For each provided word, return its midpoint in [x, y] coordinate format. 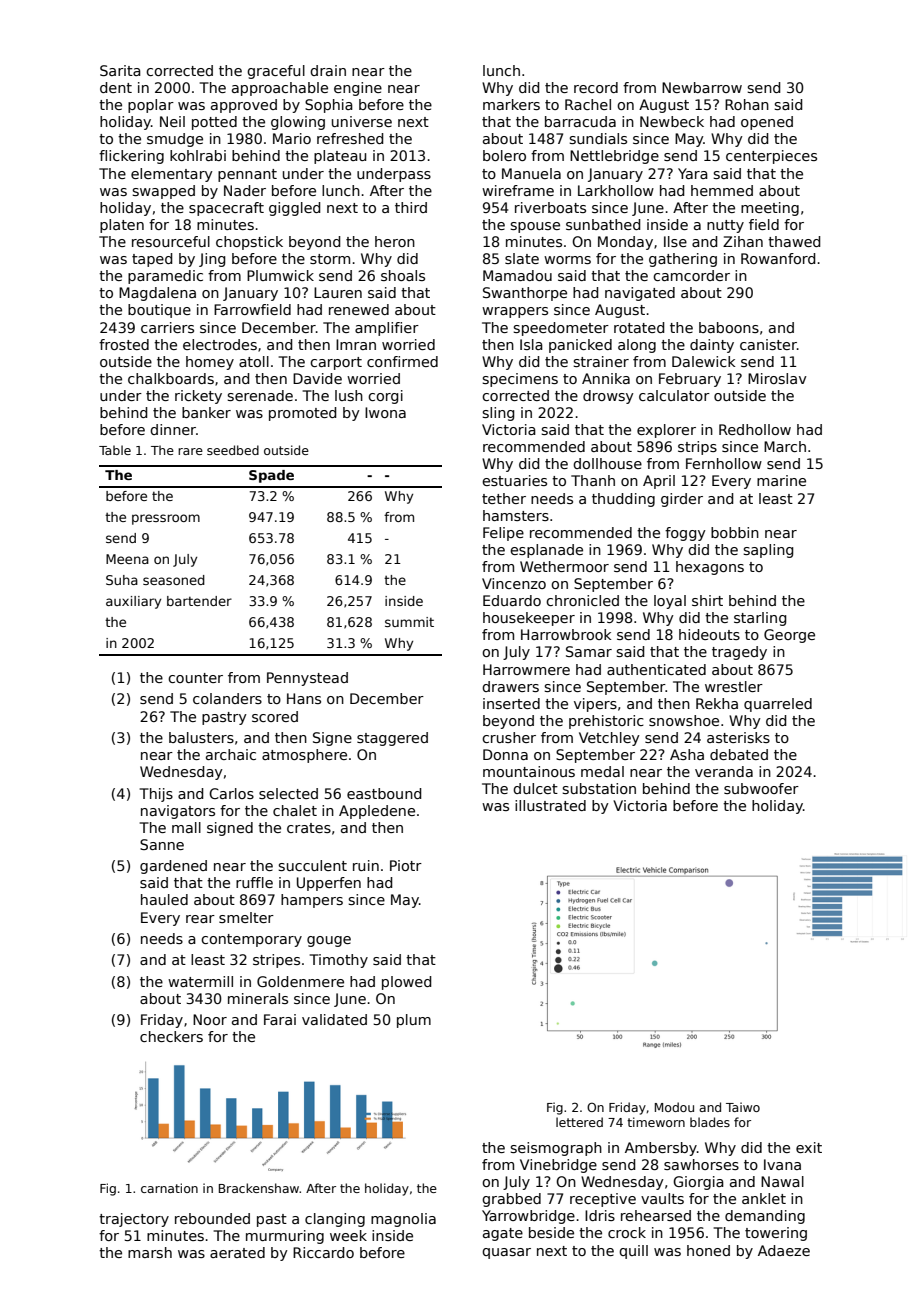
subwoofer [761, 788]
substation [599, 788]
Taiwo [743, 1107]
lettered [579, 1122]
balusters [201, 737]
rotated [639, 327]
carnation [169, 1188]
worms [567, 260]
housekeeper [529, 619]
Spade [271, 476]
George [789, 636]
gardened [173, 867]
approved [244, 106]
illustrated [550, 805]
